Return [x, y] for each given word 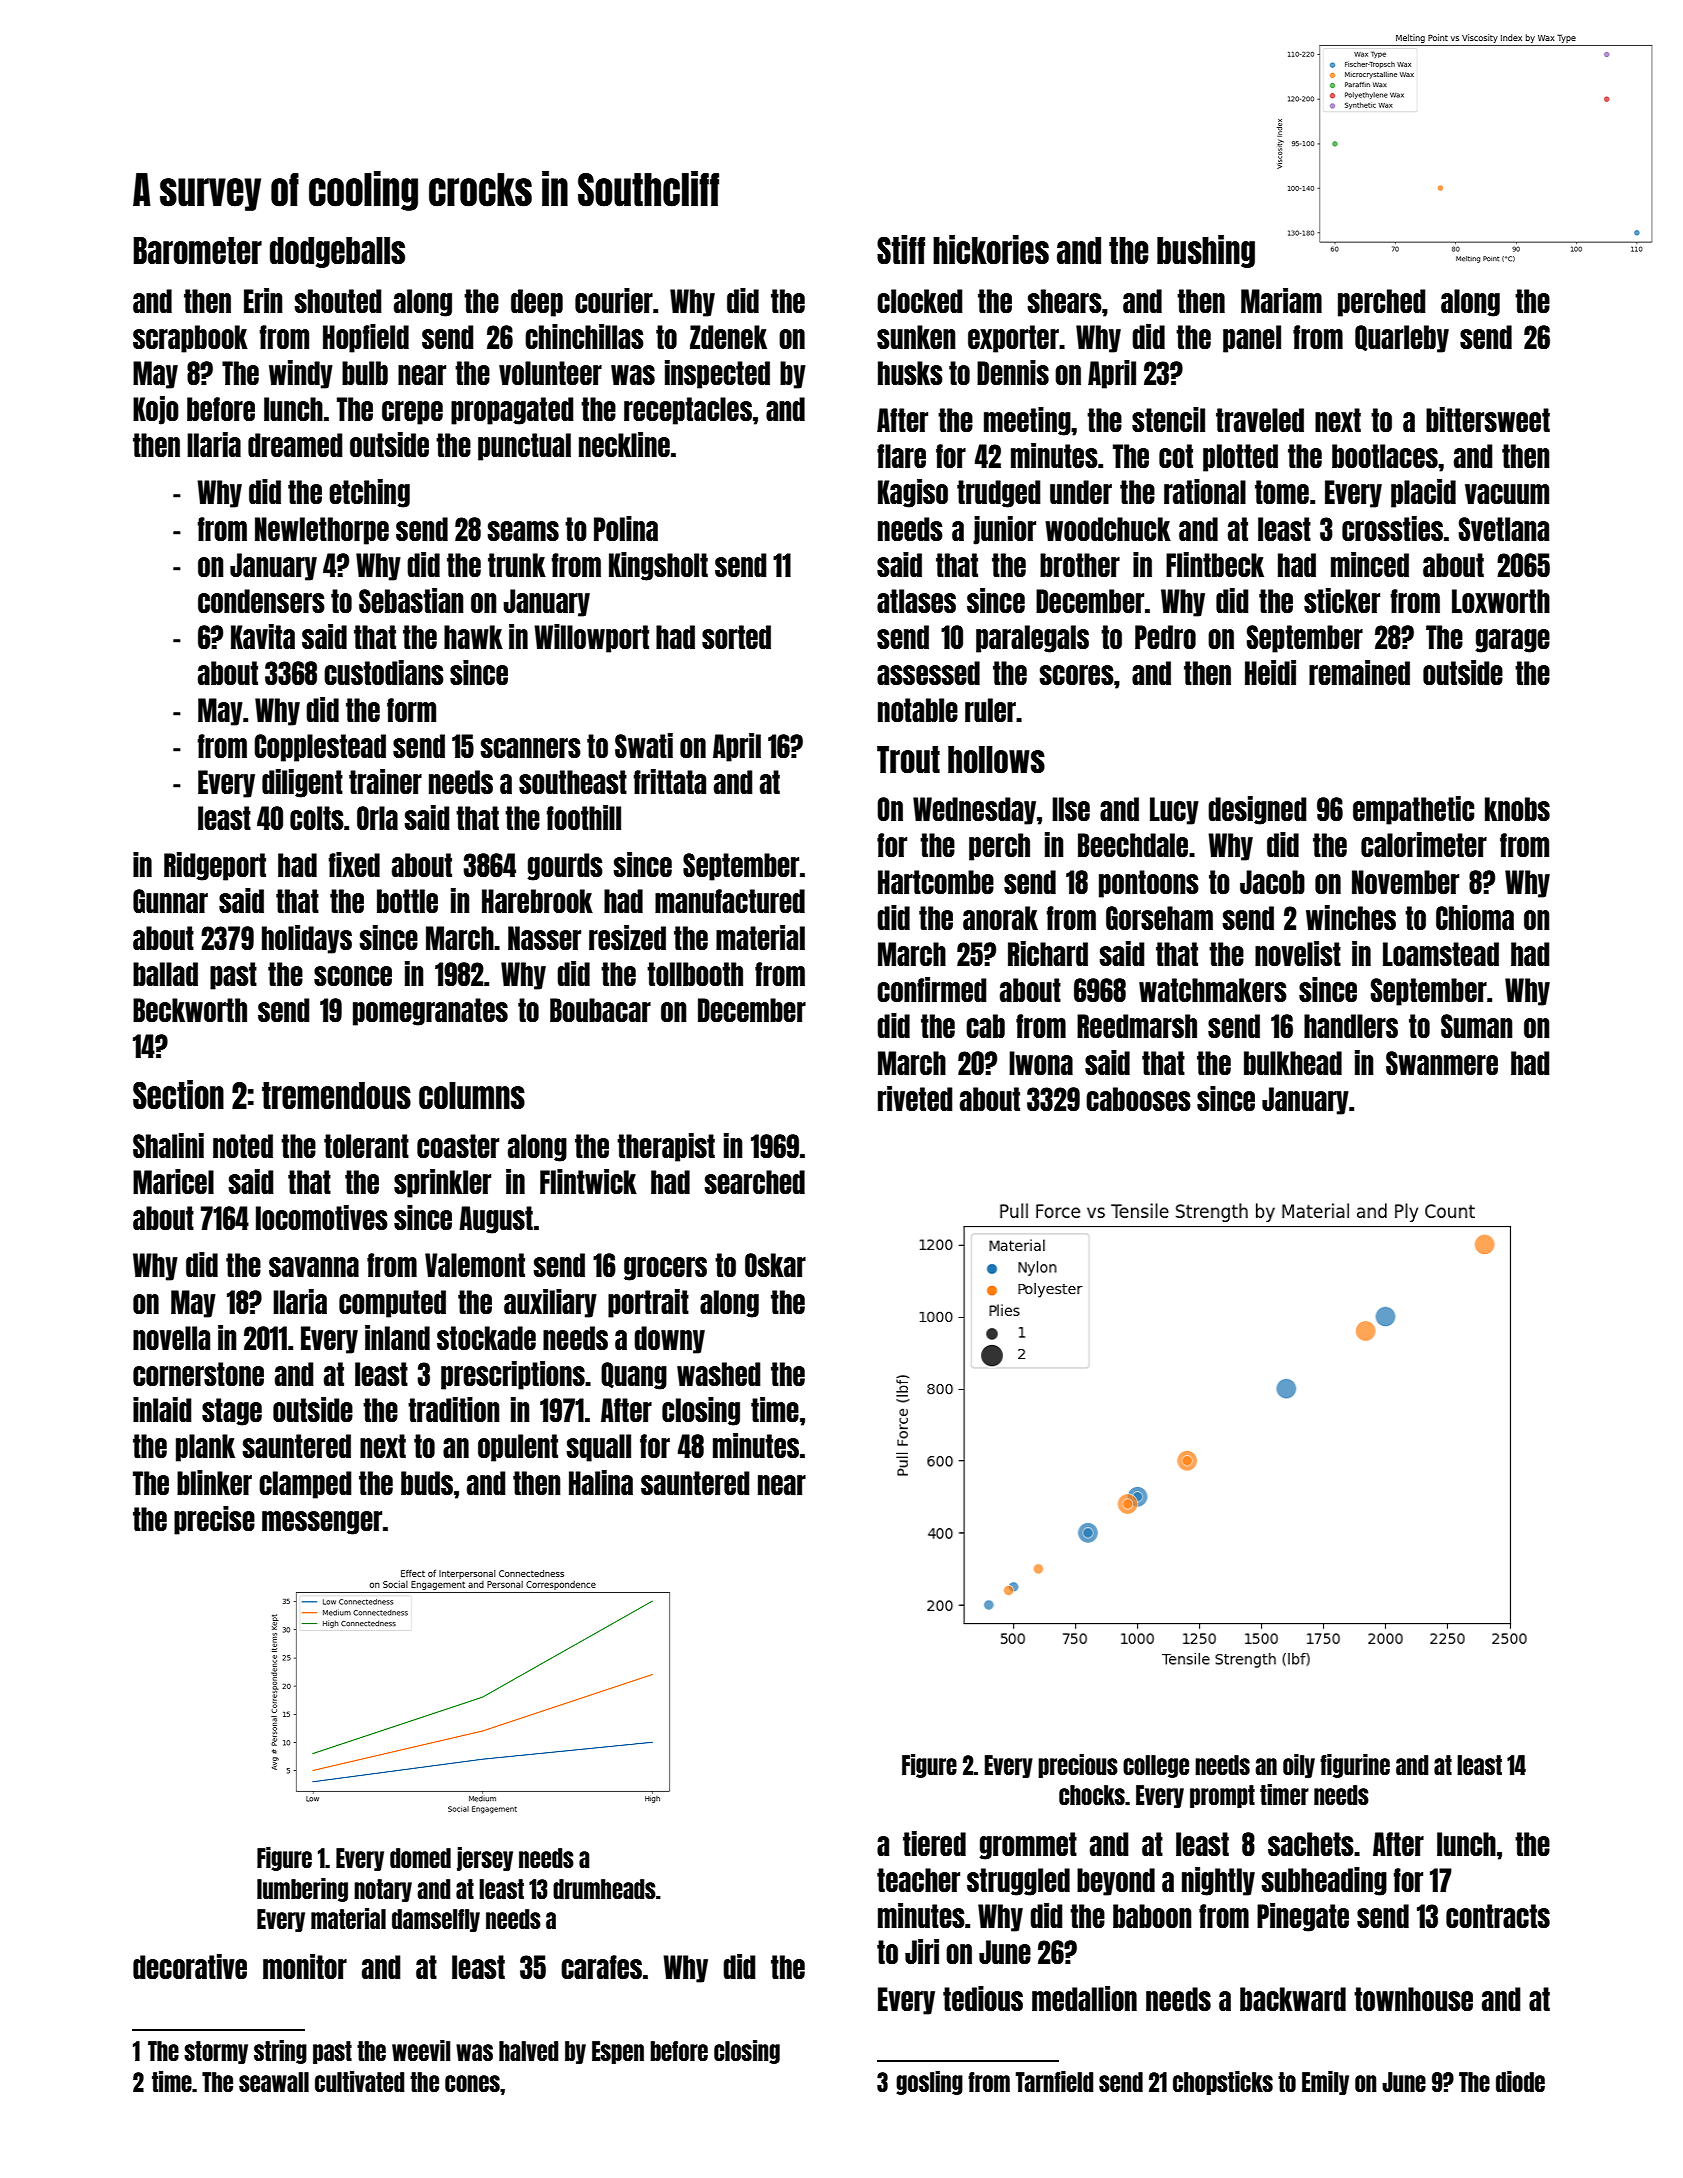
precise [214, 1520]
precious [1078, 1766]
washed [719, 1374]
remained [1359, 672]
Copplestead [320, 748]
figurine [1355, 1766]
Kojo [156, 410]
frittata [670, 781]
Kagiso [913, 493]
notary [383, 1890]
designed [1257, 810]
